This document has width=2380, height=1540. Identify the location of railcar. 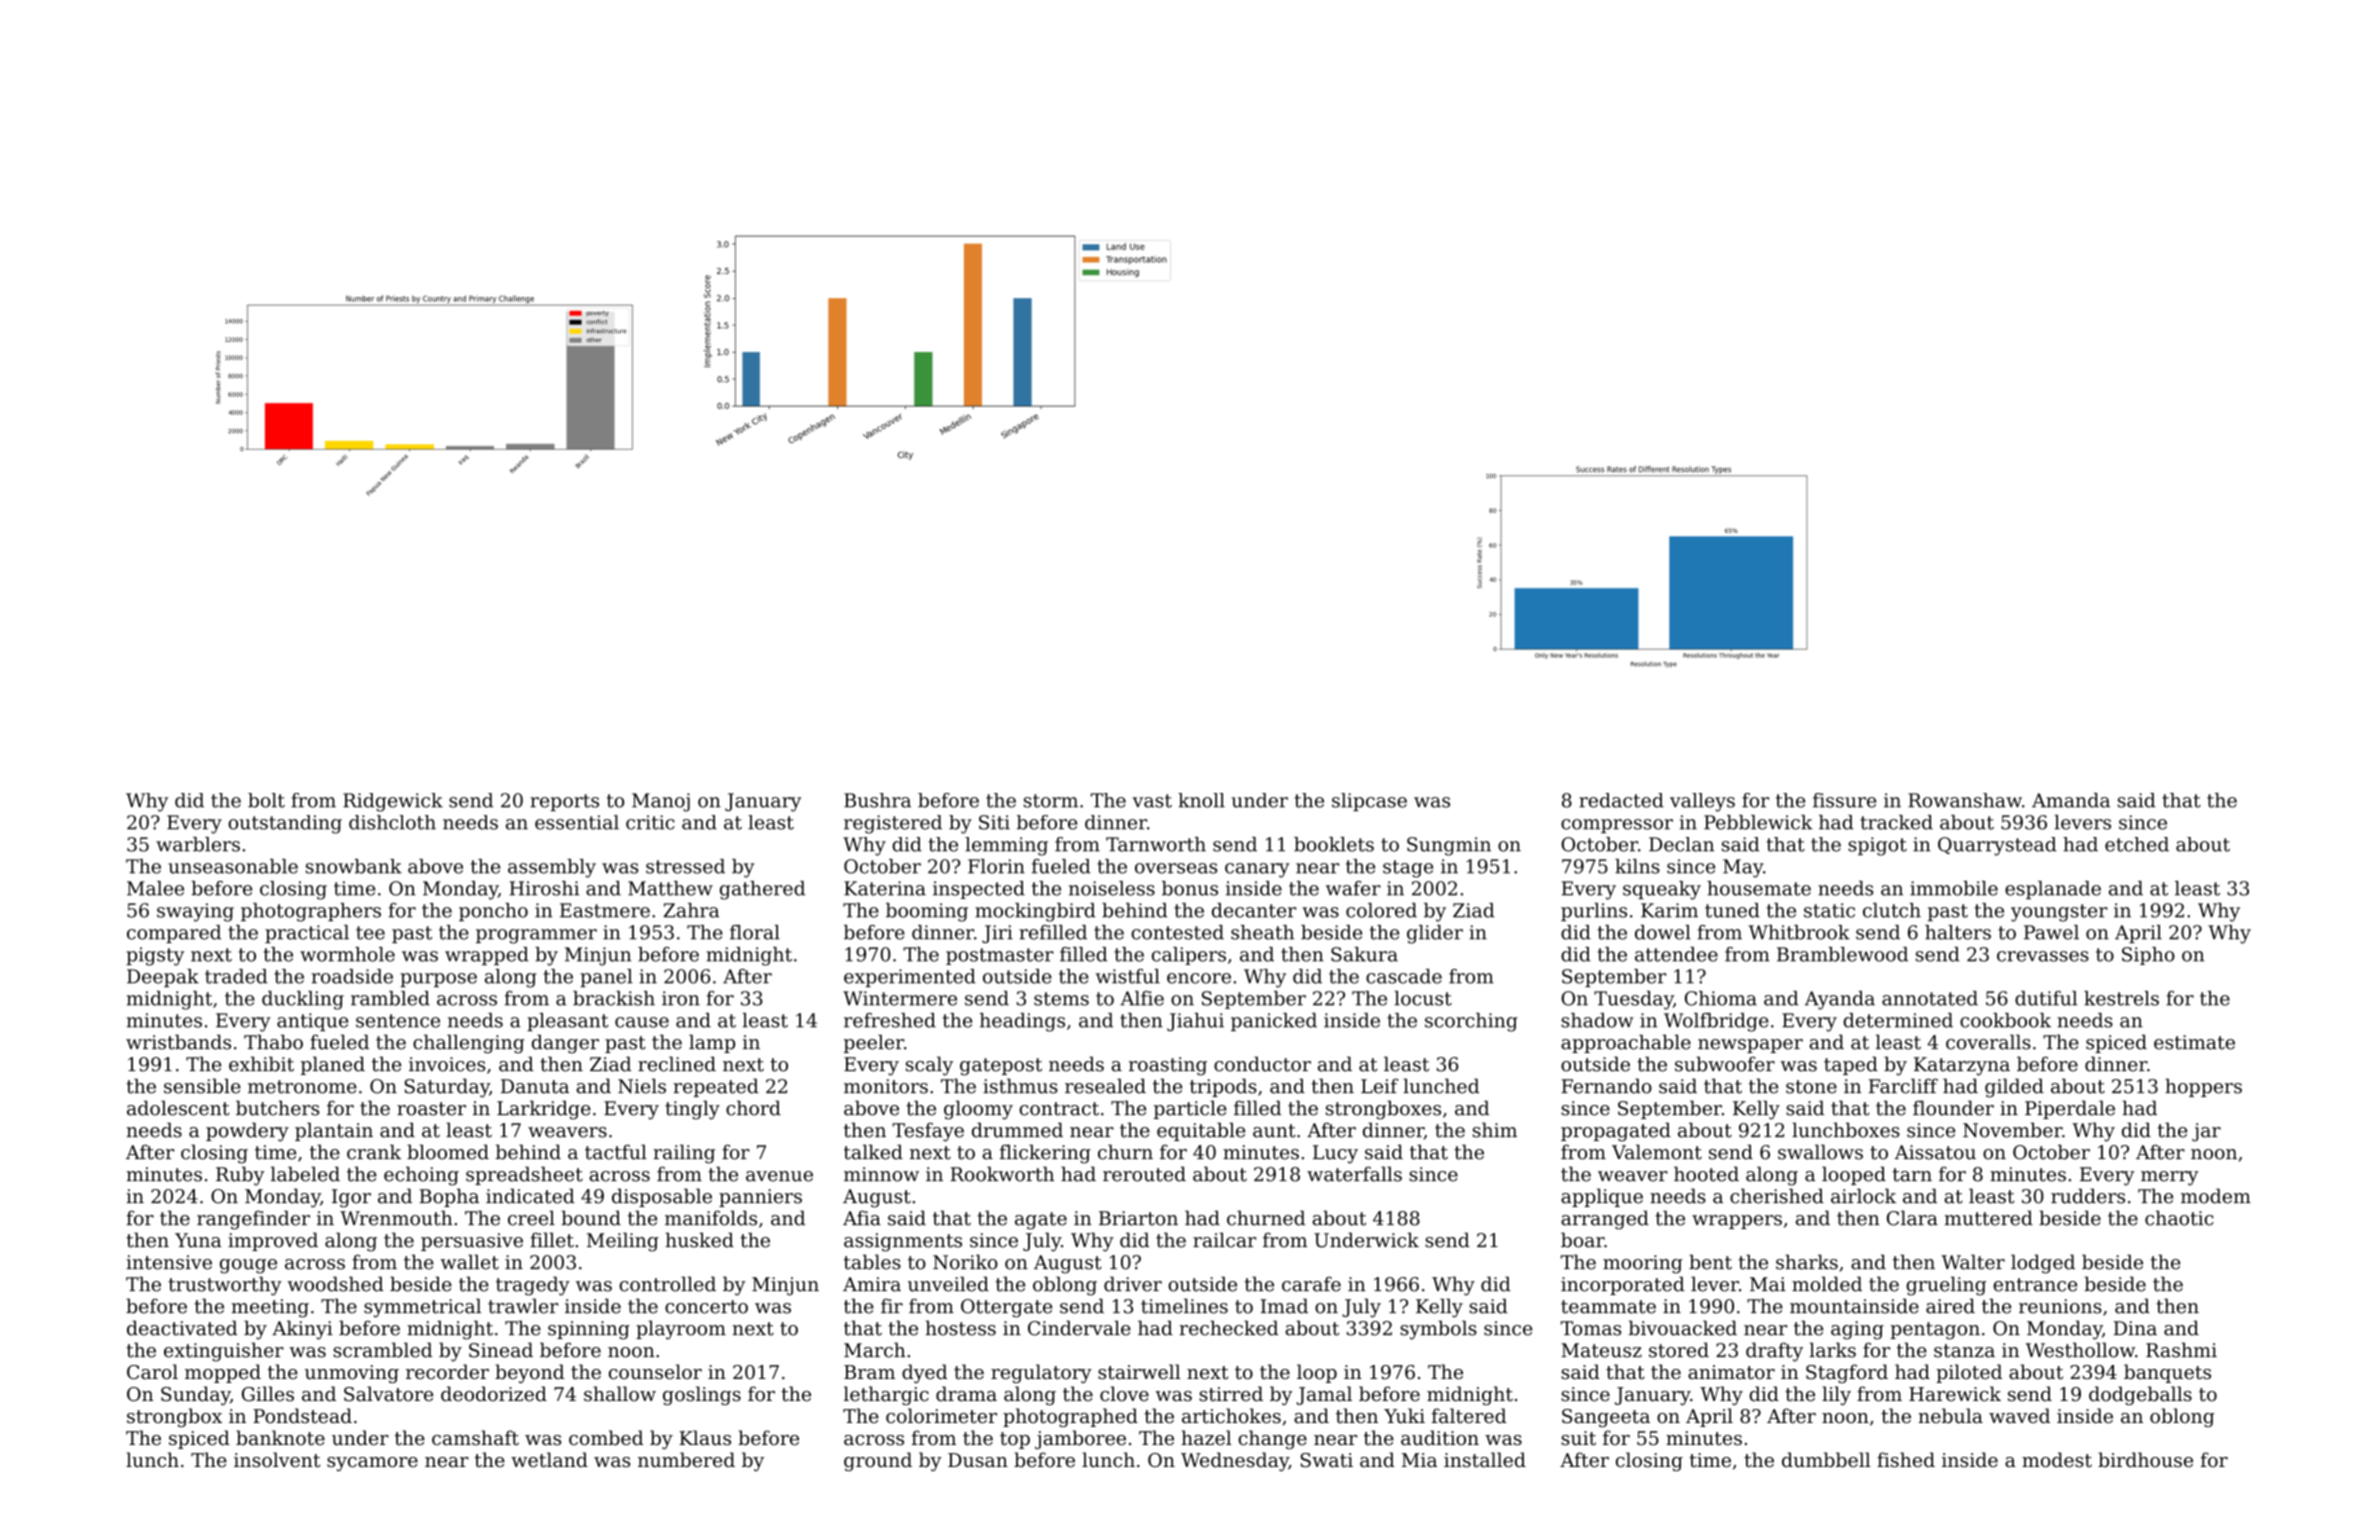
(1224, 1240).
